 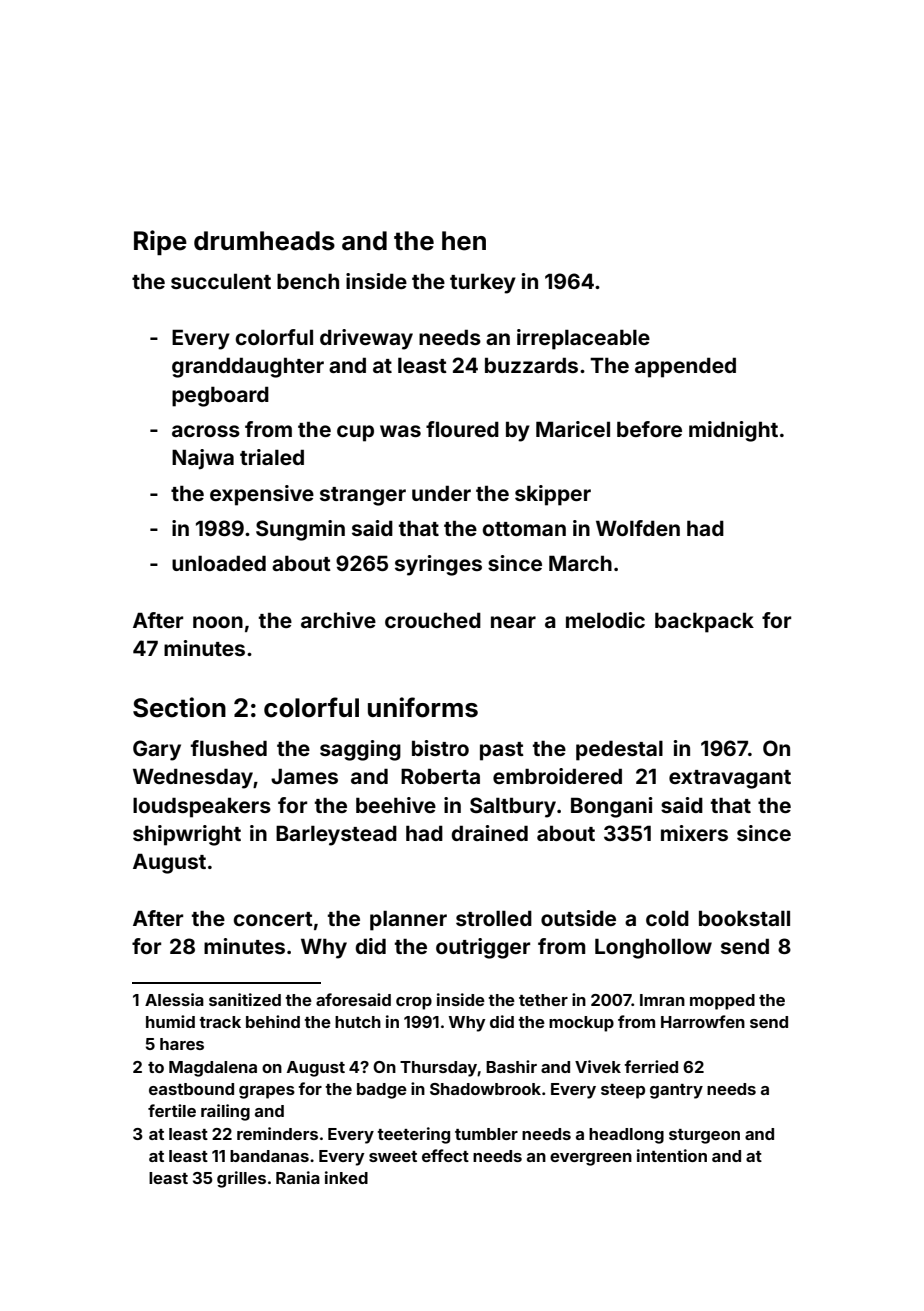 What do you see at coordinates (685, 367) in the screenshot?
I see `appended` at bounding box center [685, 367].
